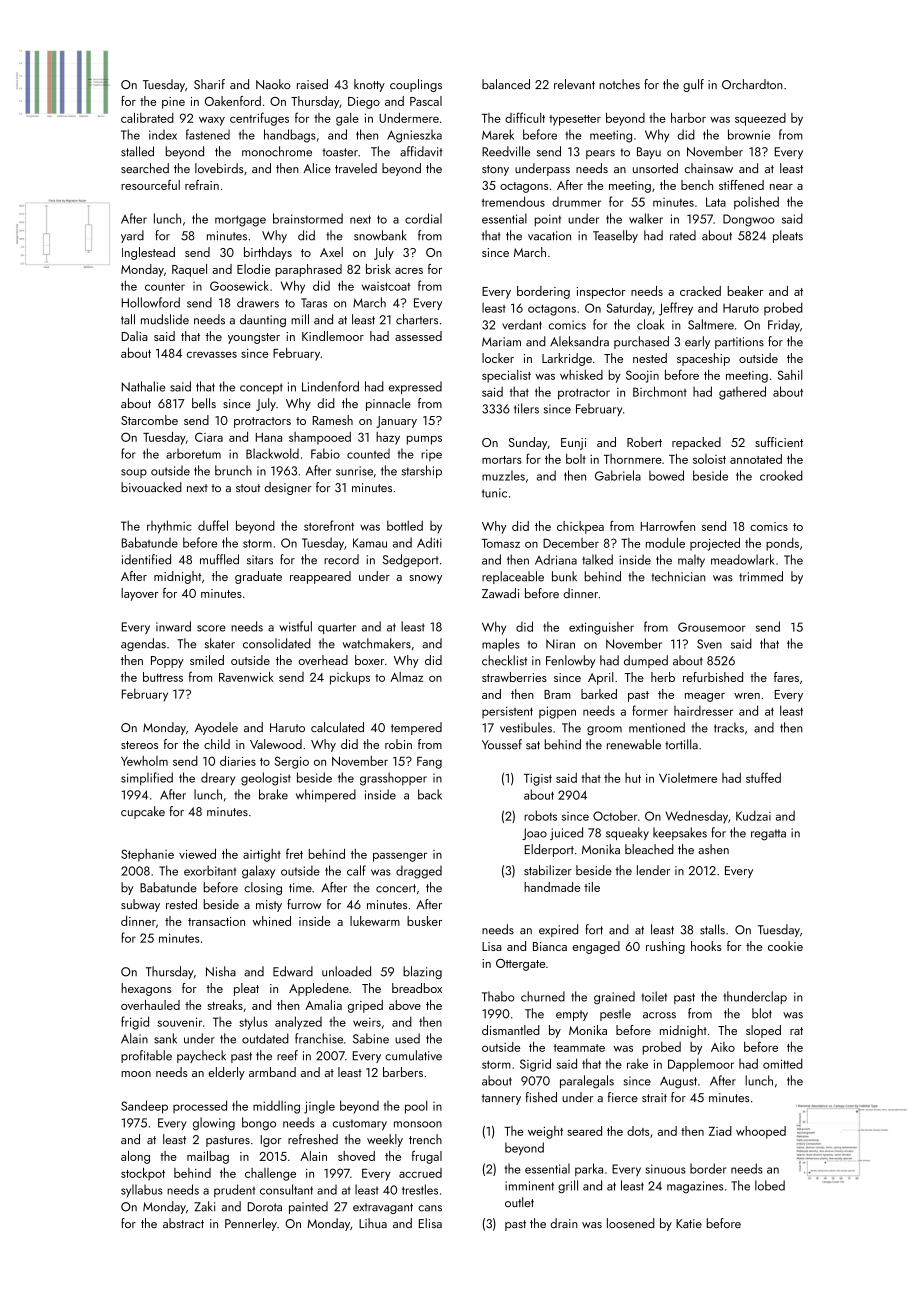 The height and width of the screenshot is (1308, 924). Describe the element at coordinates (425, 1139) in the screenshot. I see `trench` at that location.
